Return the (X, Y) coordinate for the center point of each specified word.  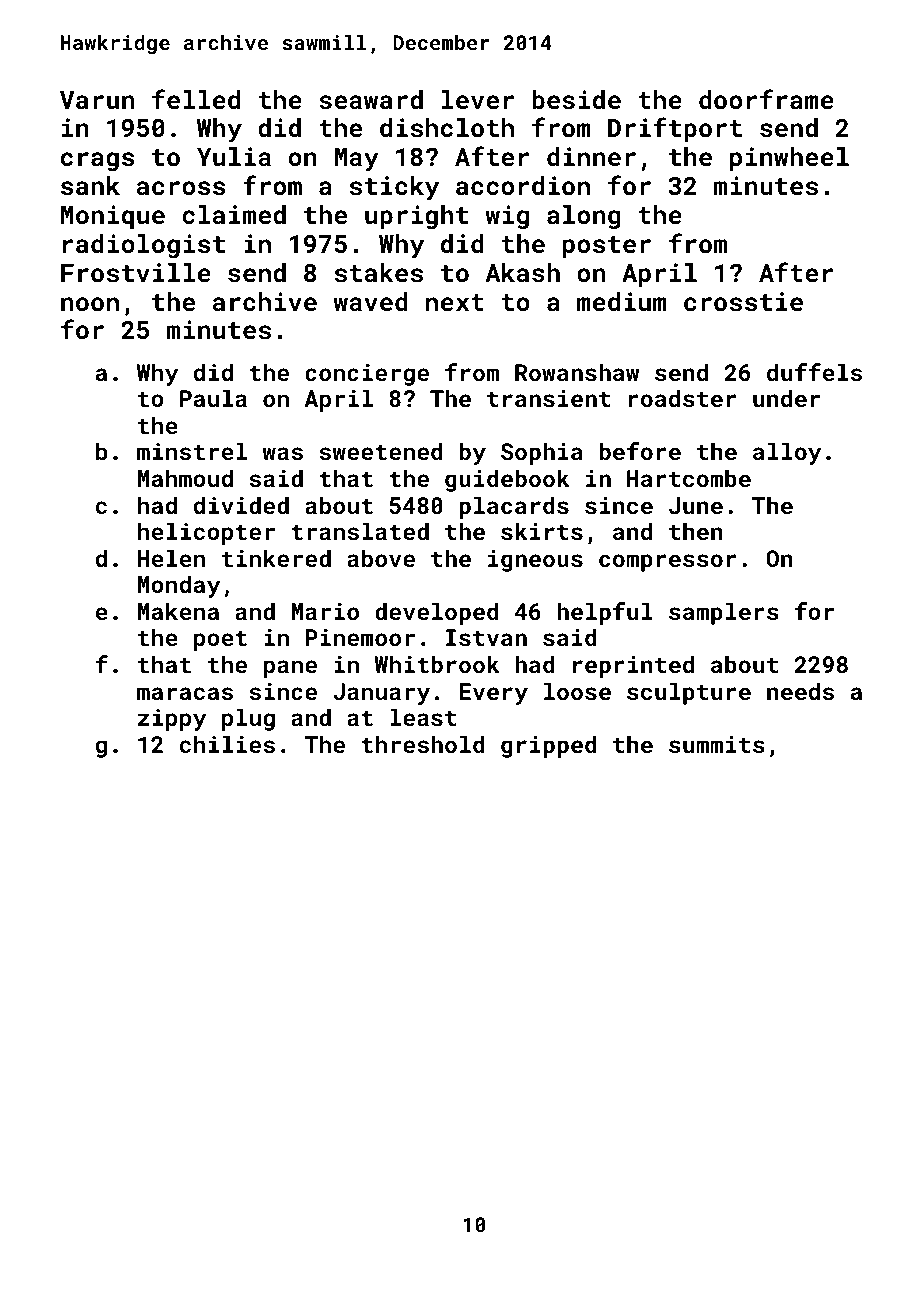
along (584, 217)
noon (90, 304)
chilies (227, 744)
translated (360, 531)
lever (478, 99)
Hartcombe (689, 478)
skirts (542, 531)
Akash (523, 272)
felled (196, 99)
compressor (668, 563)
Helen (171, 558)
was (282, 453)
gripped (549, 746)
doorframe (766, 99)
